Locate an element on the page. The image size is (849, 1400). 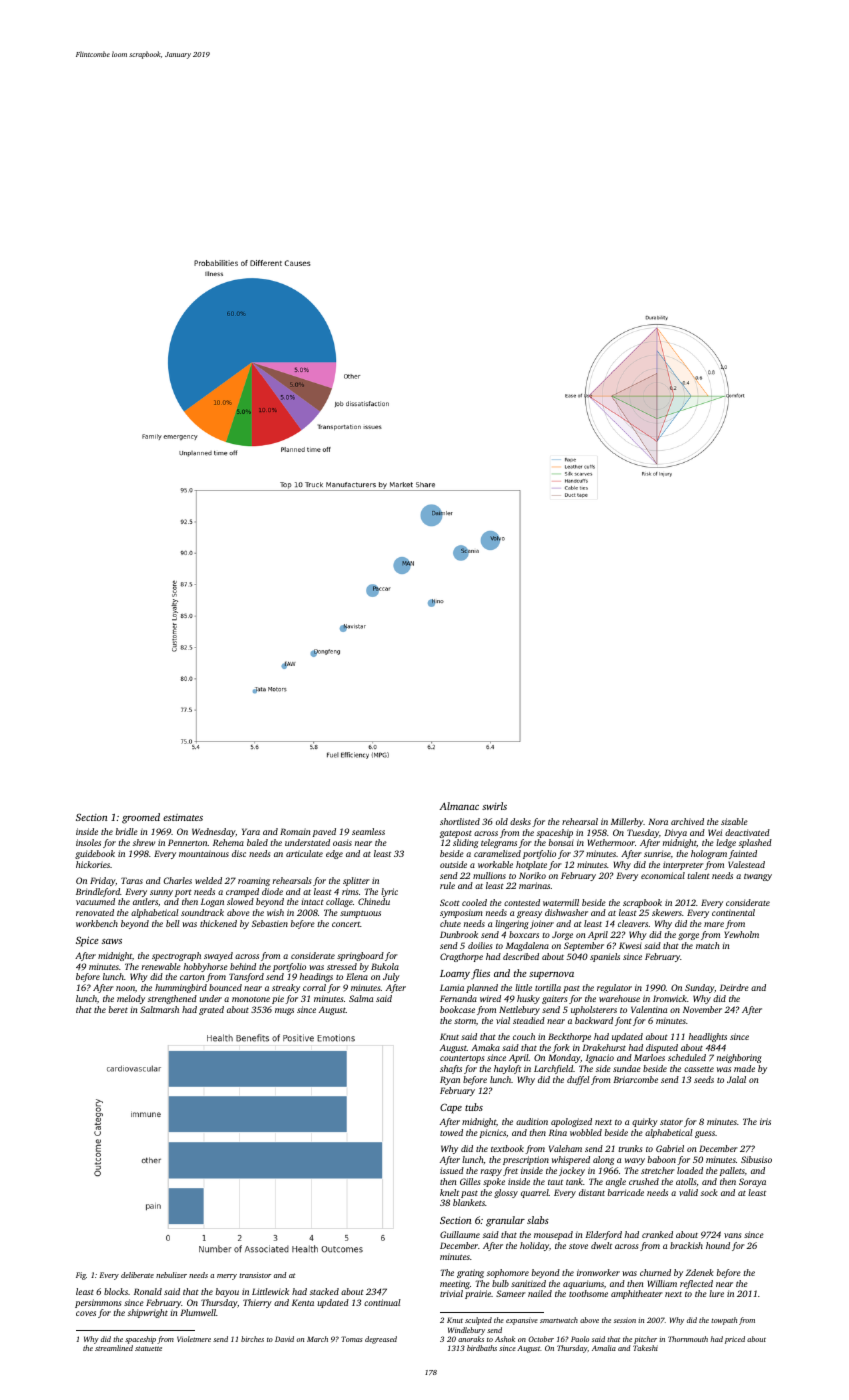
groomed is located at coordinates (141, 818).
